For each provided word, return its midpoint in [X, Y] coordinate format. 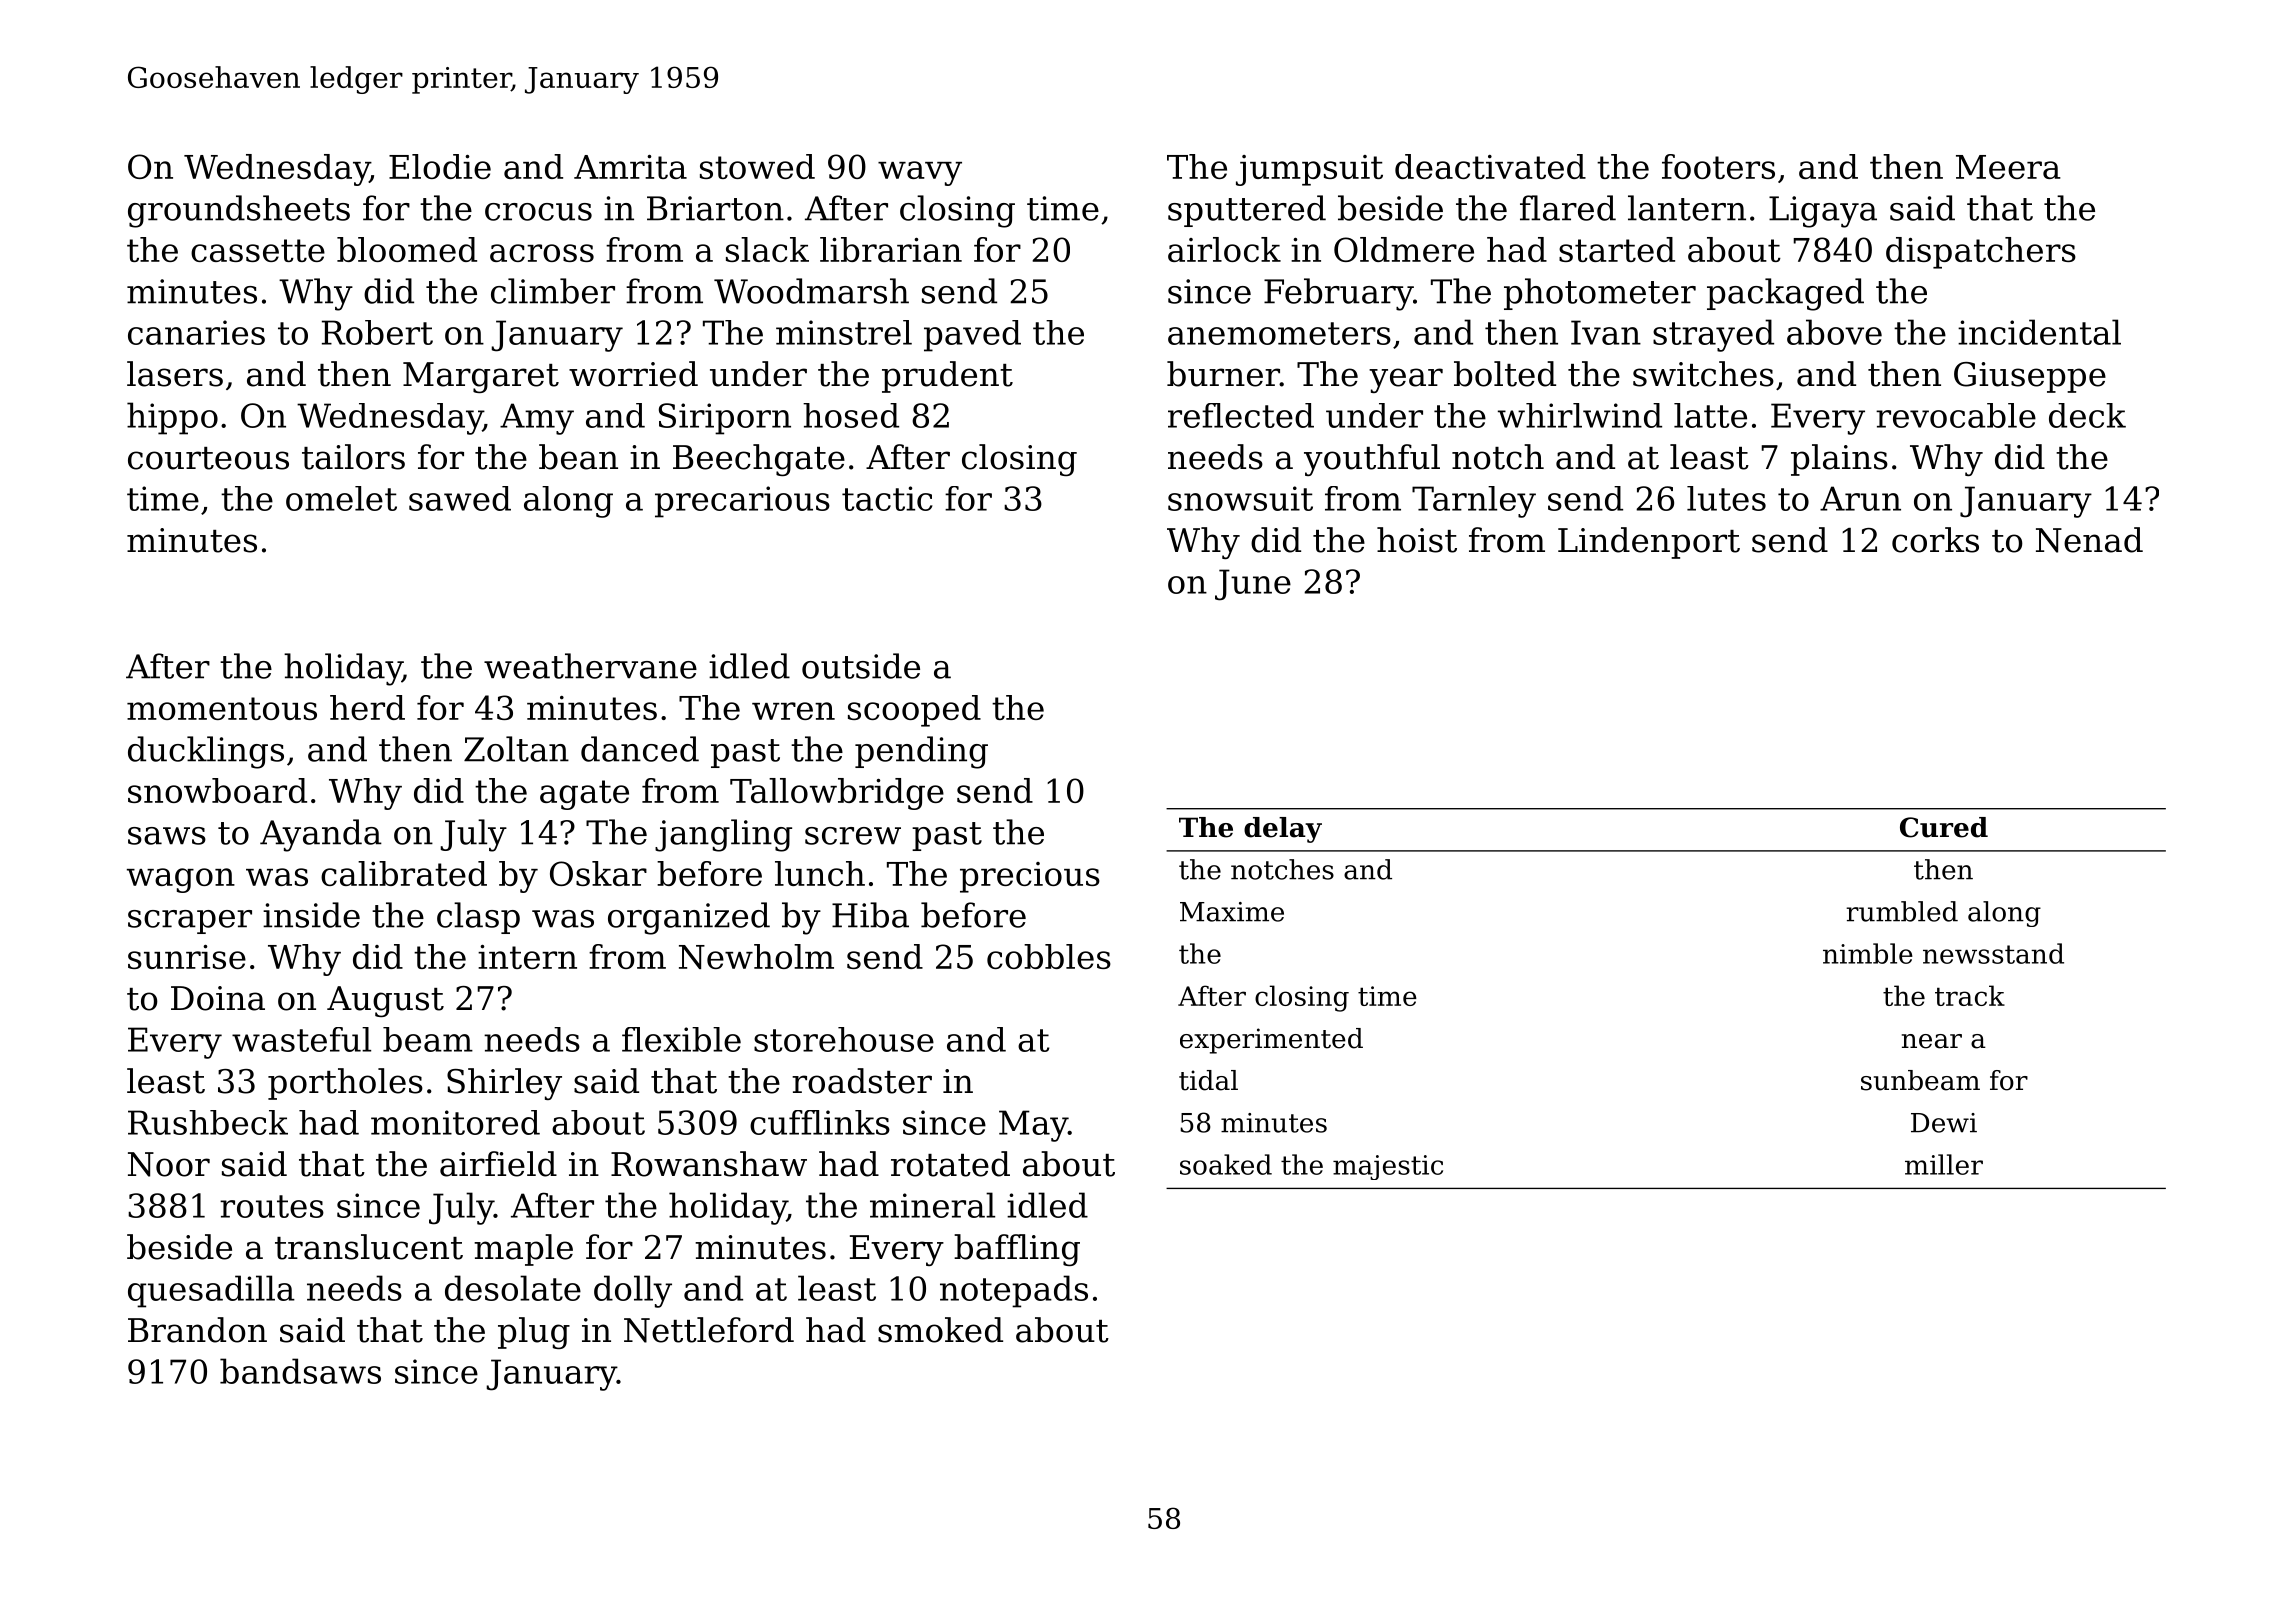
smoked [940, 1330]
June [1253, 585]
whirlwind [1580, 415]
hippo [172, 418]
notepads [1014, 1291]
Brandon [197, 1330]
